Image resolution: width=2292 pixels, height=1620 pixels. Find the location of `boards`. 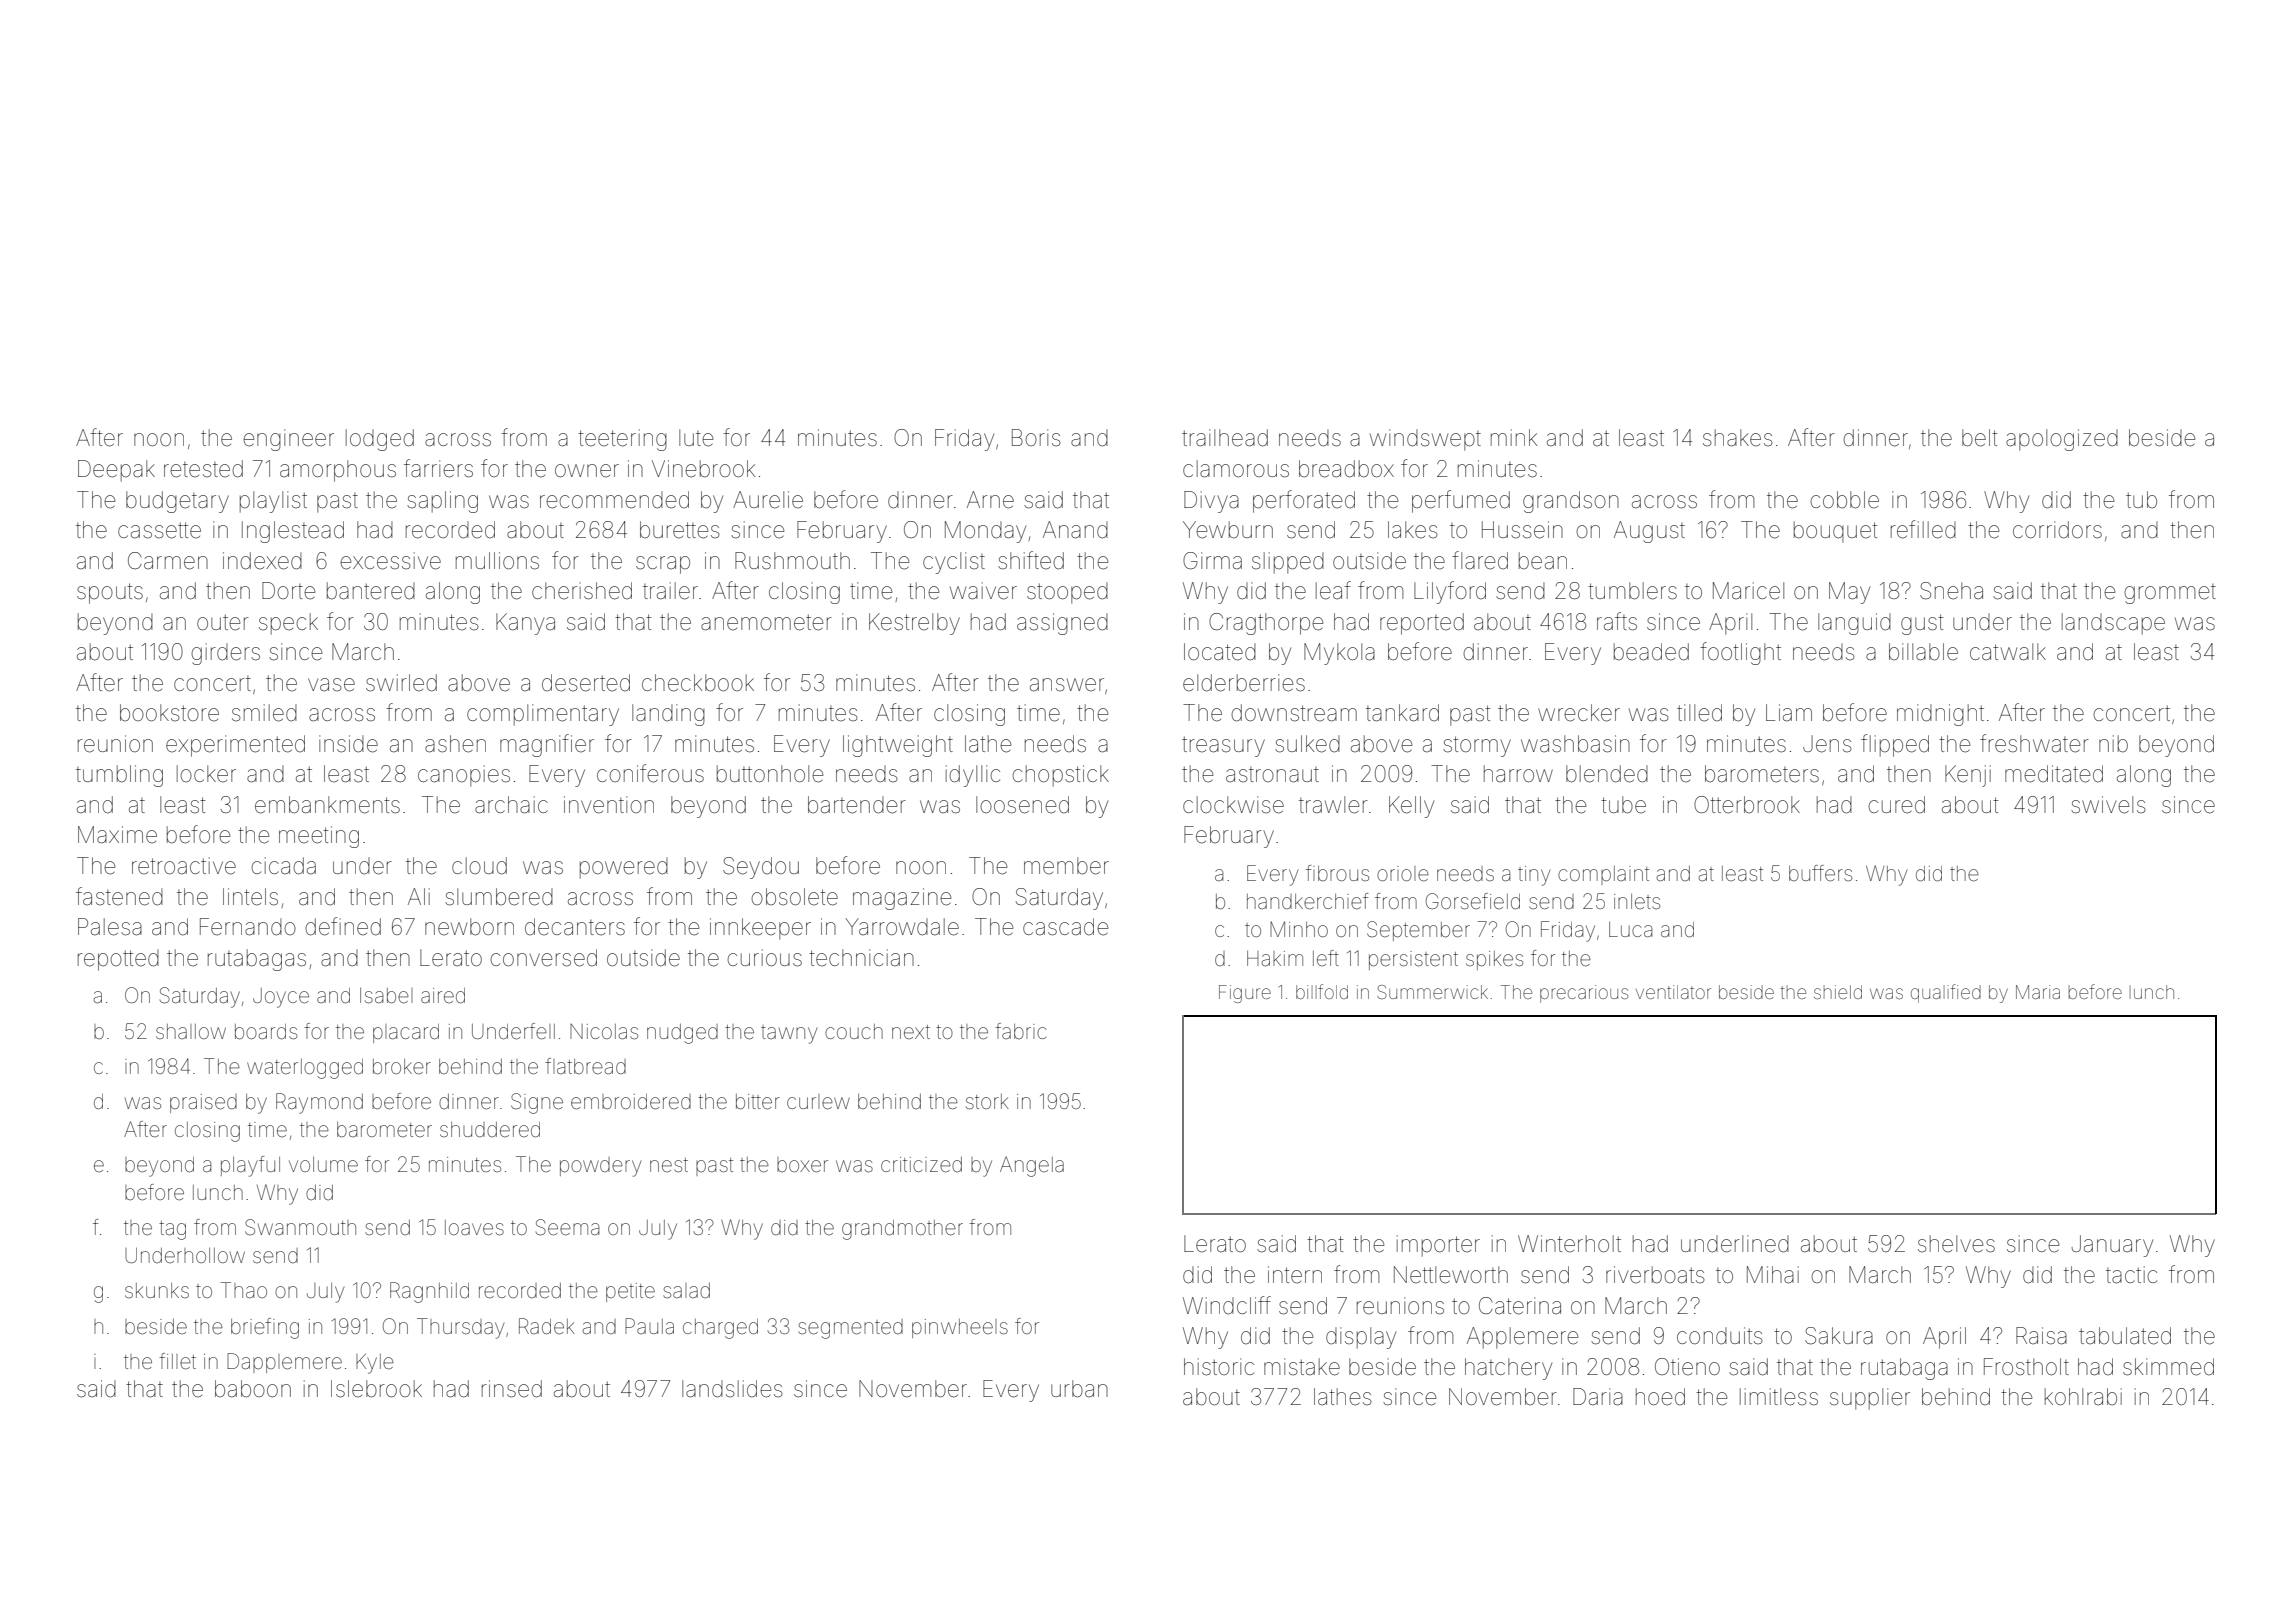

boards is located at coordinates (266, 1031).
